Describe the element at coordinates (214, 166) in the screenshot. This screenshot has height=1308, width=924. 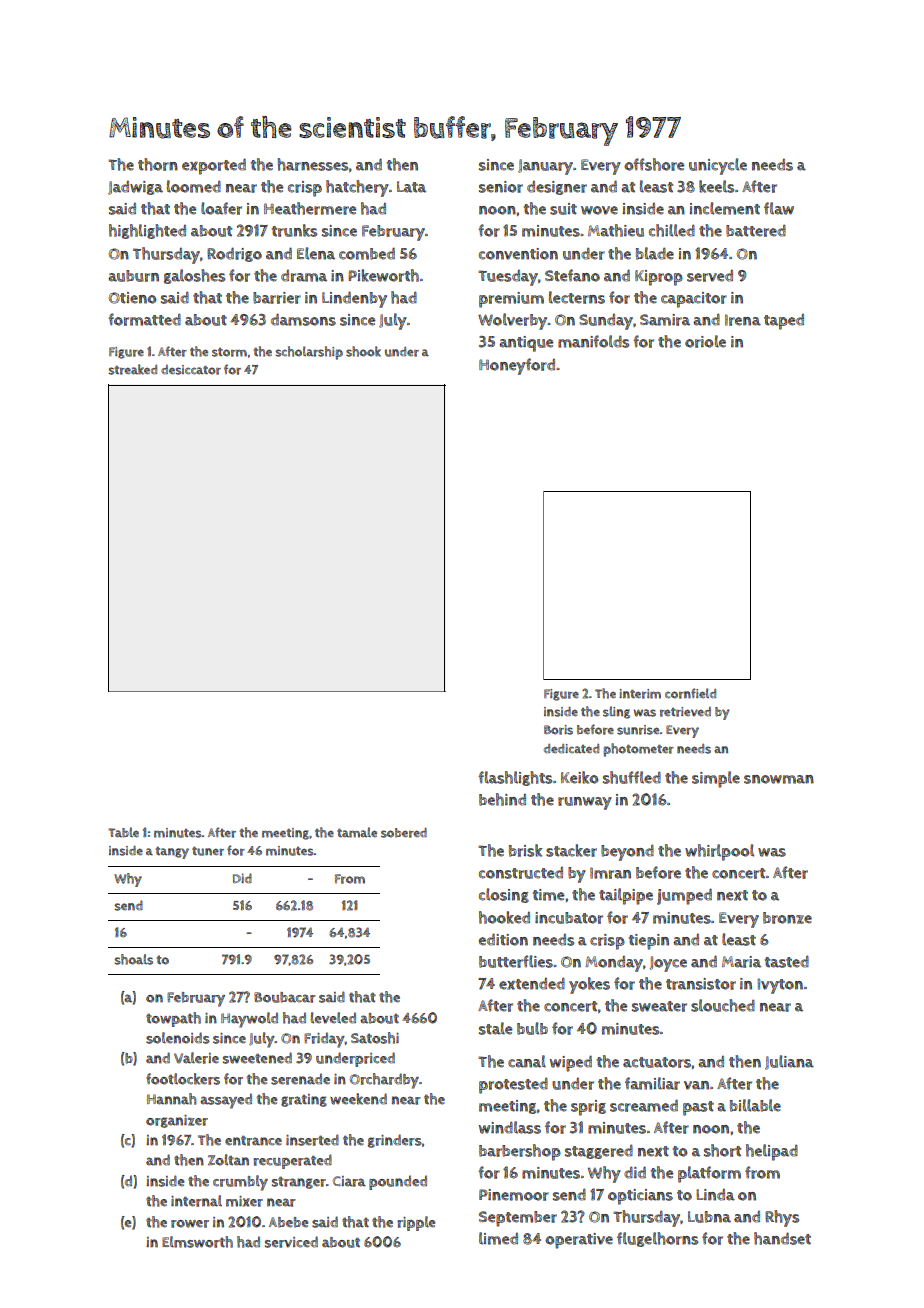
I see `exported` at that location.
